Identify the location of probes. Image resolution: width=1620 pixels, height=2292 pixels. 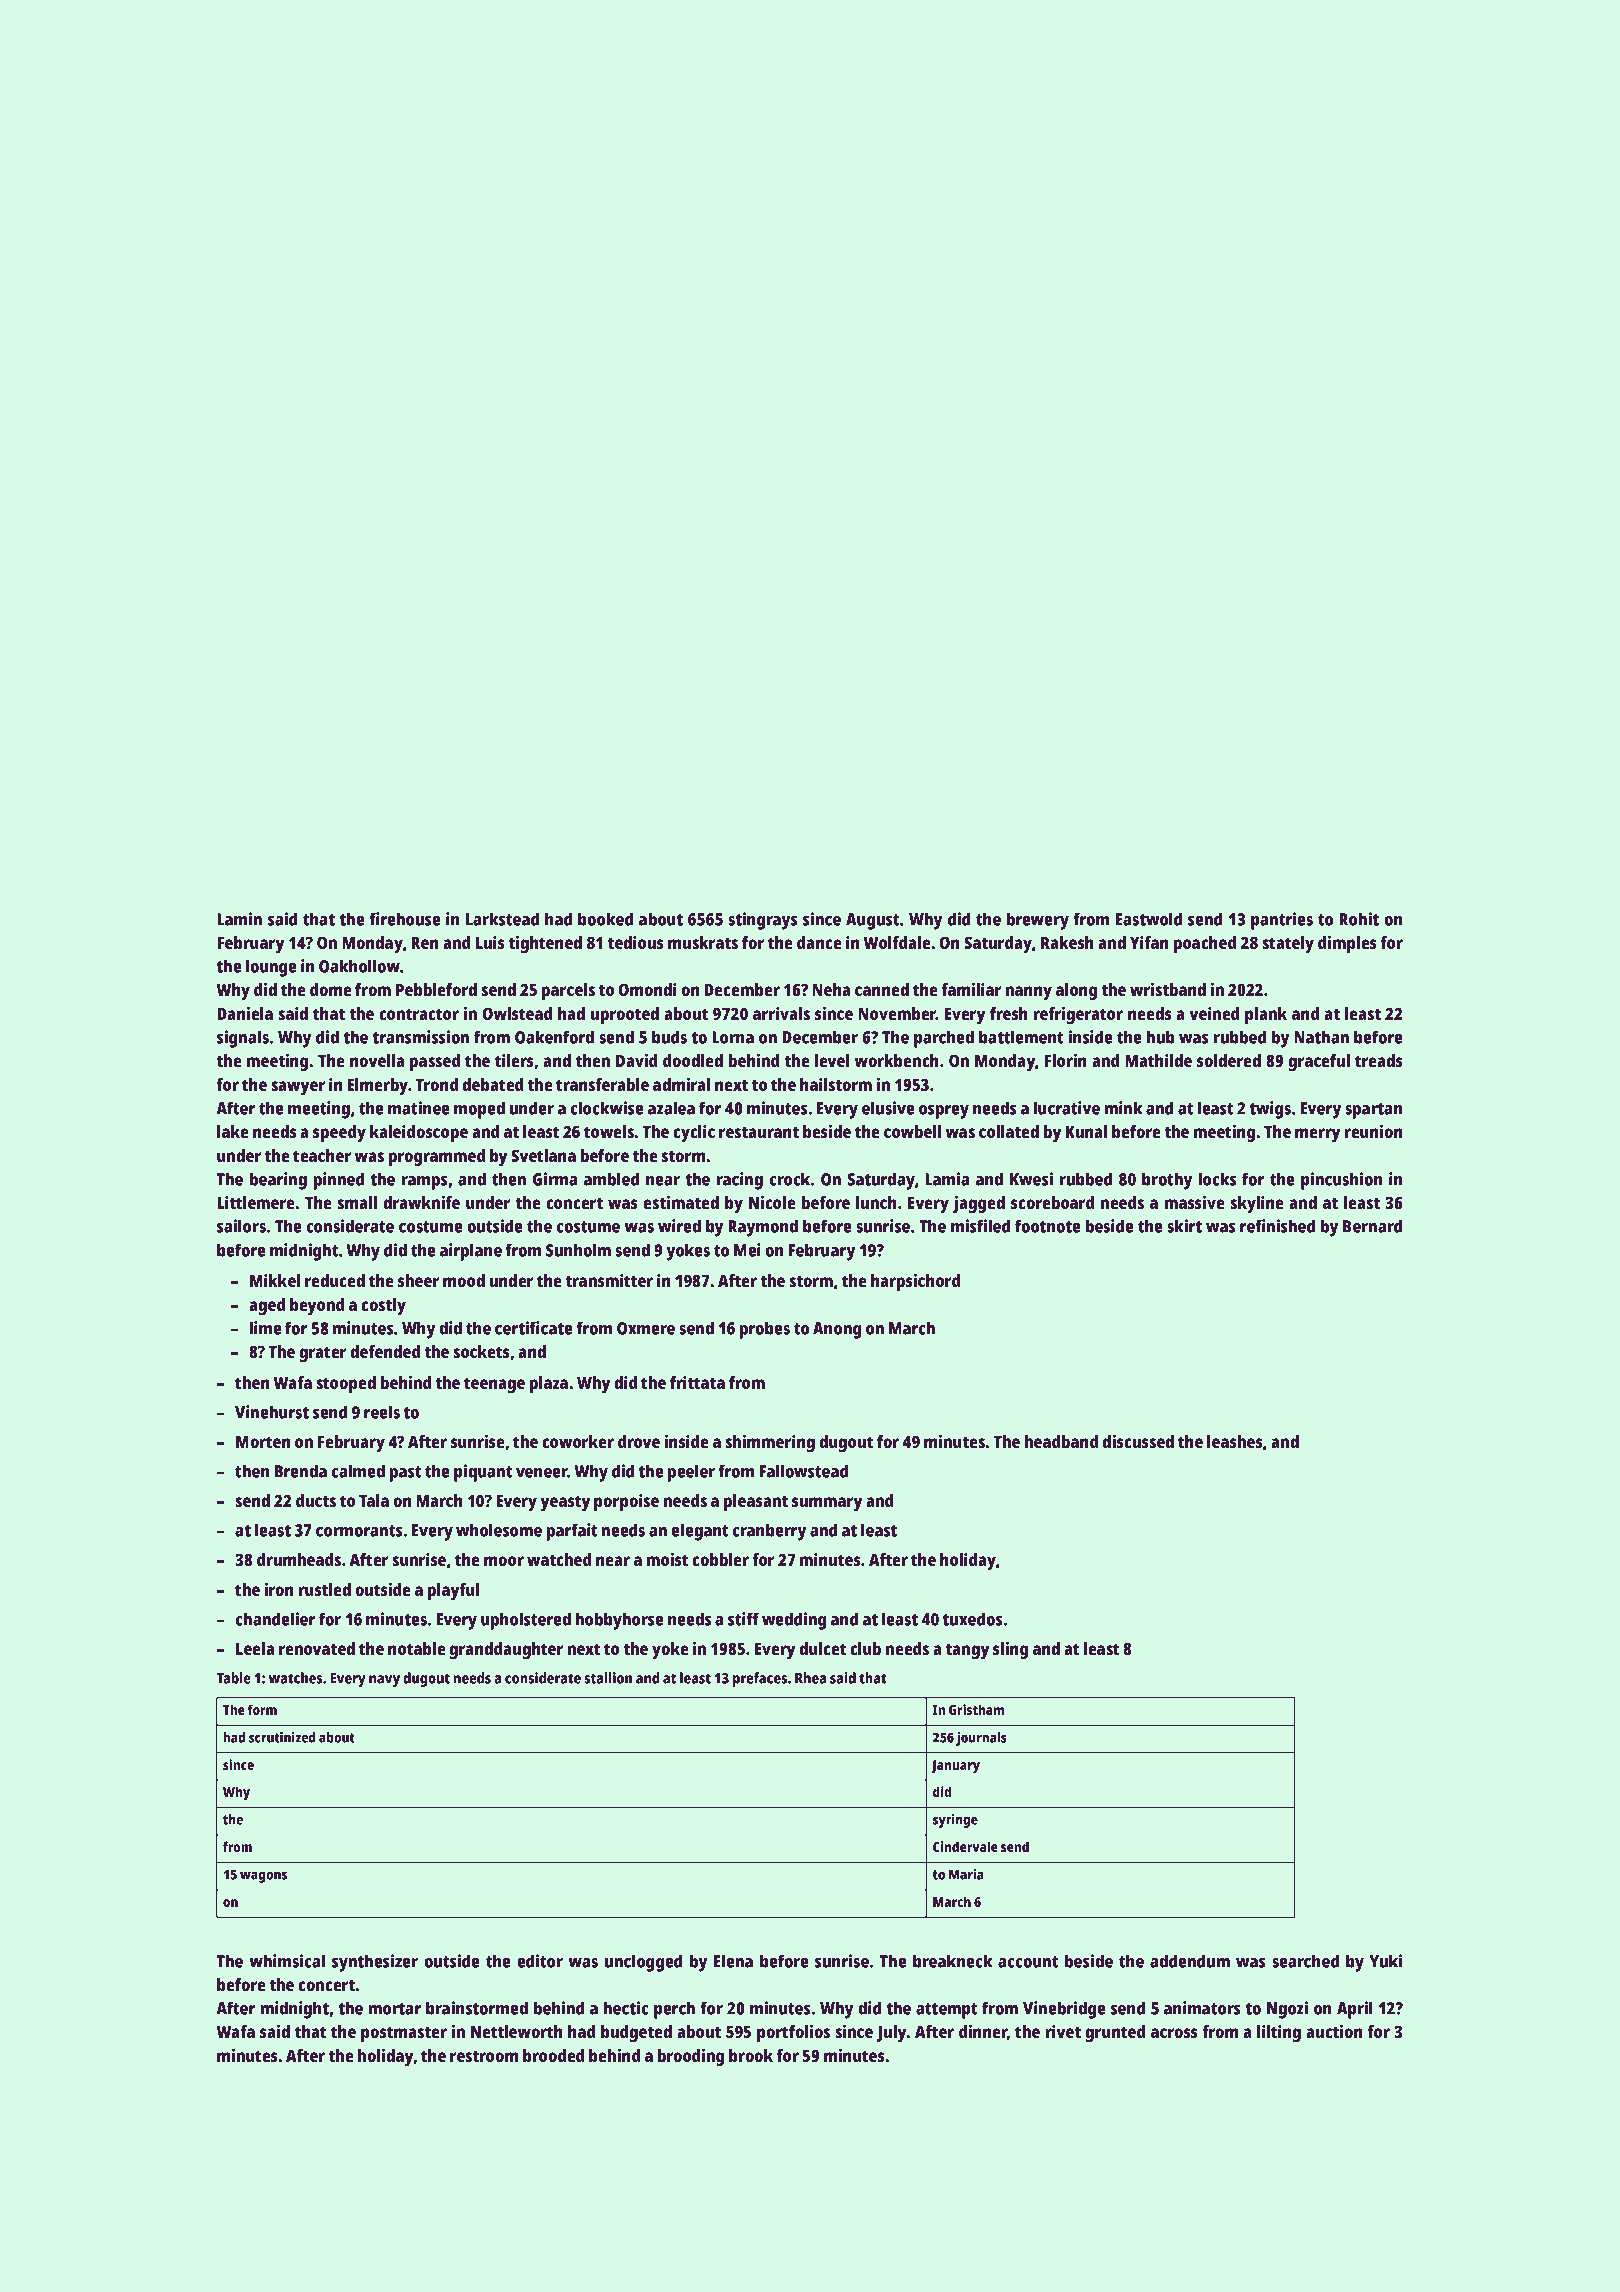
(765, 1330).
